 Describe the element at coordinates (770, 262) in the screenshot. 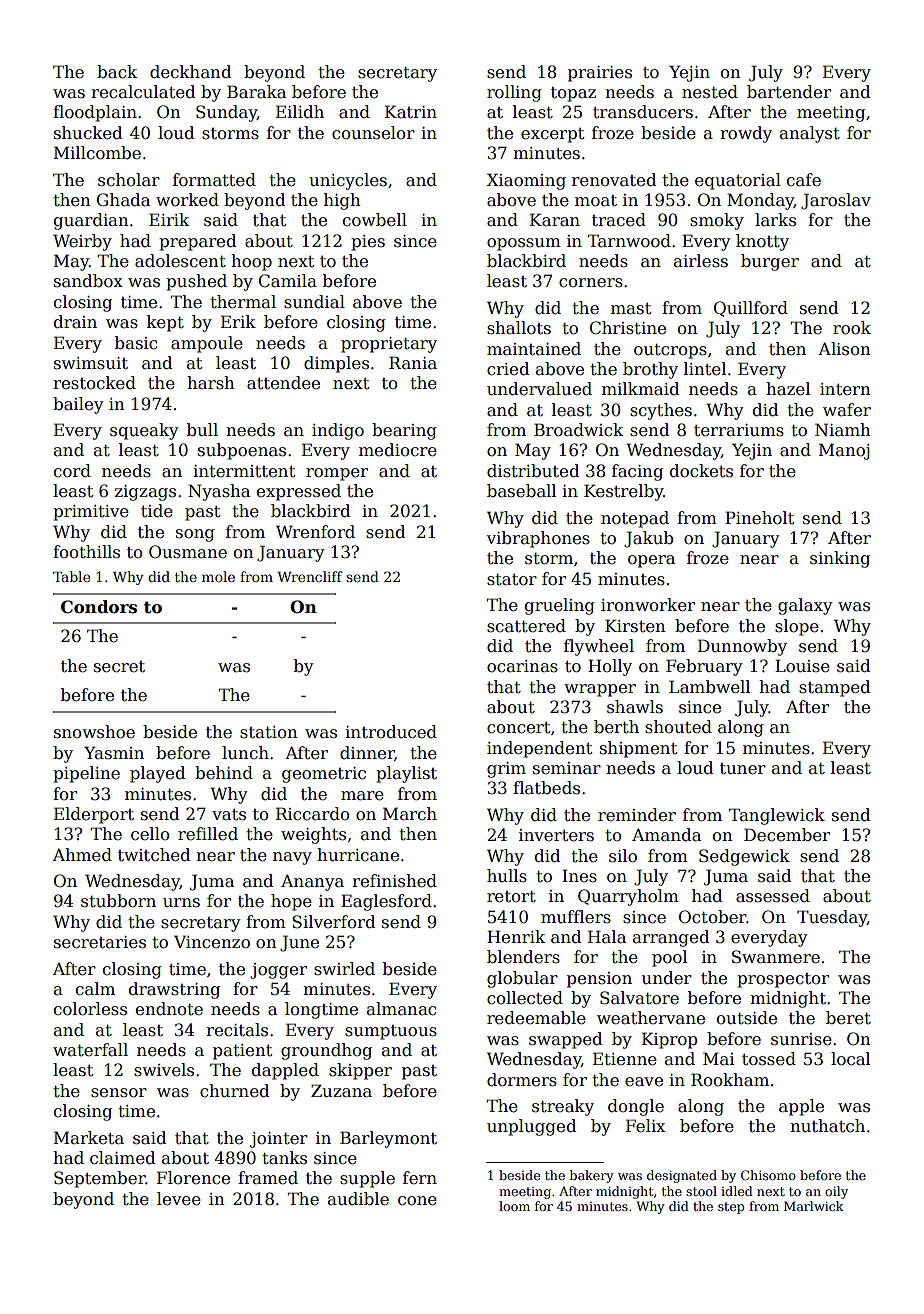

I see `burger` at that location.
